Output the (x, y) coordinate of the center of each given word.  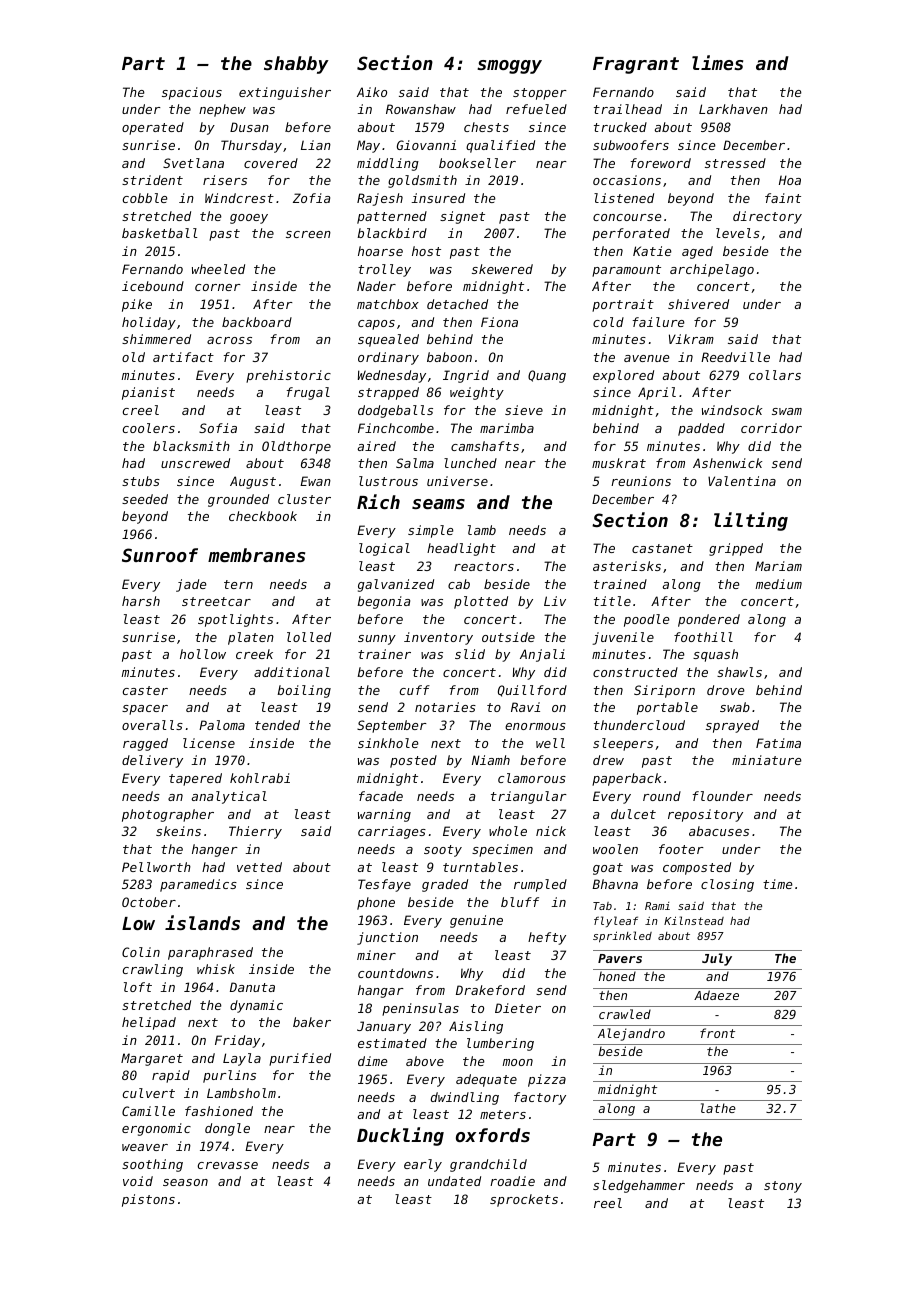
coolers (149, 428)
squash (715, 655)
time (778, 884)
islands (202, 922)
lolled (309, 637)
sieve (524, 410)
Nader (376, 286)
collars (775, 375)
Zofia (311, 198)
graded (445, 885)
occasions (627, 180)
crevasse (228, 1165)
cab (459, 584)
